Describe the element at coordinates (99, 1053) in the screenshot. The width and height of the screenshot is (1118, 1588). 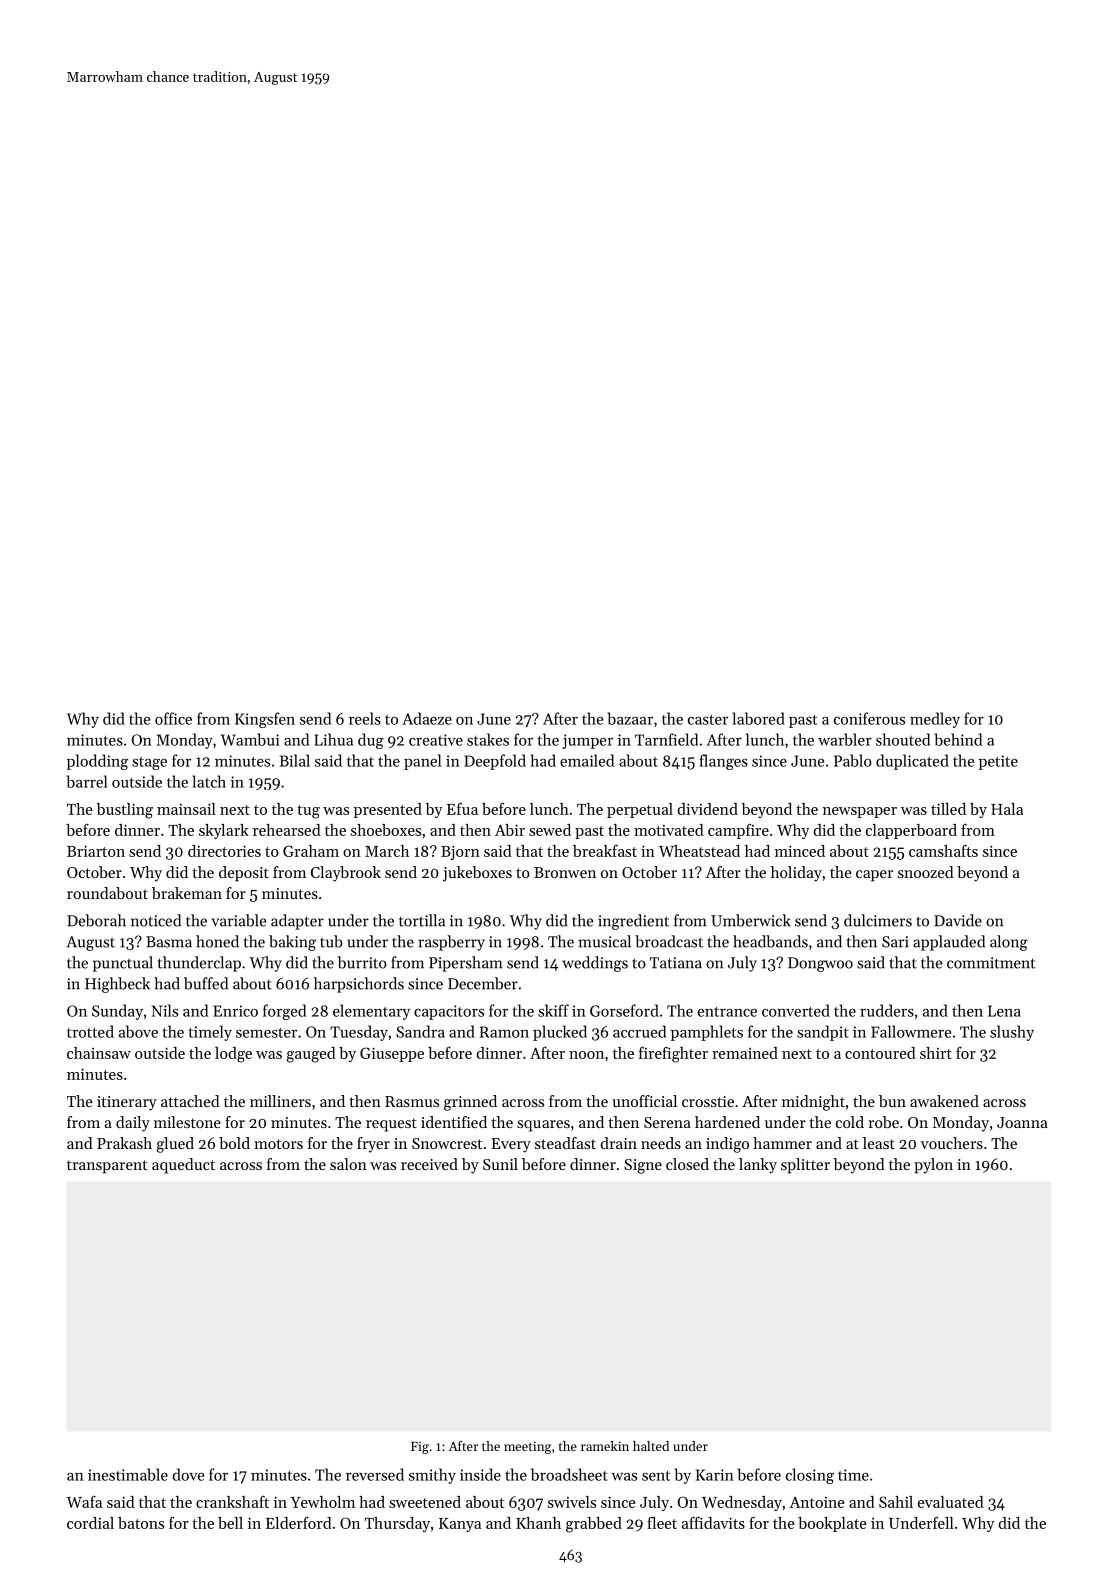
I see `chainsaw` at that location.
